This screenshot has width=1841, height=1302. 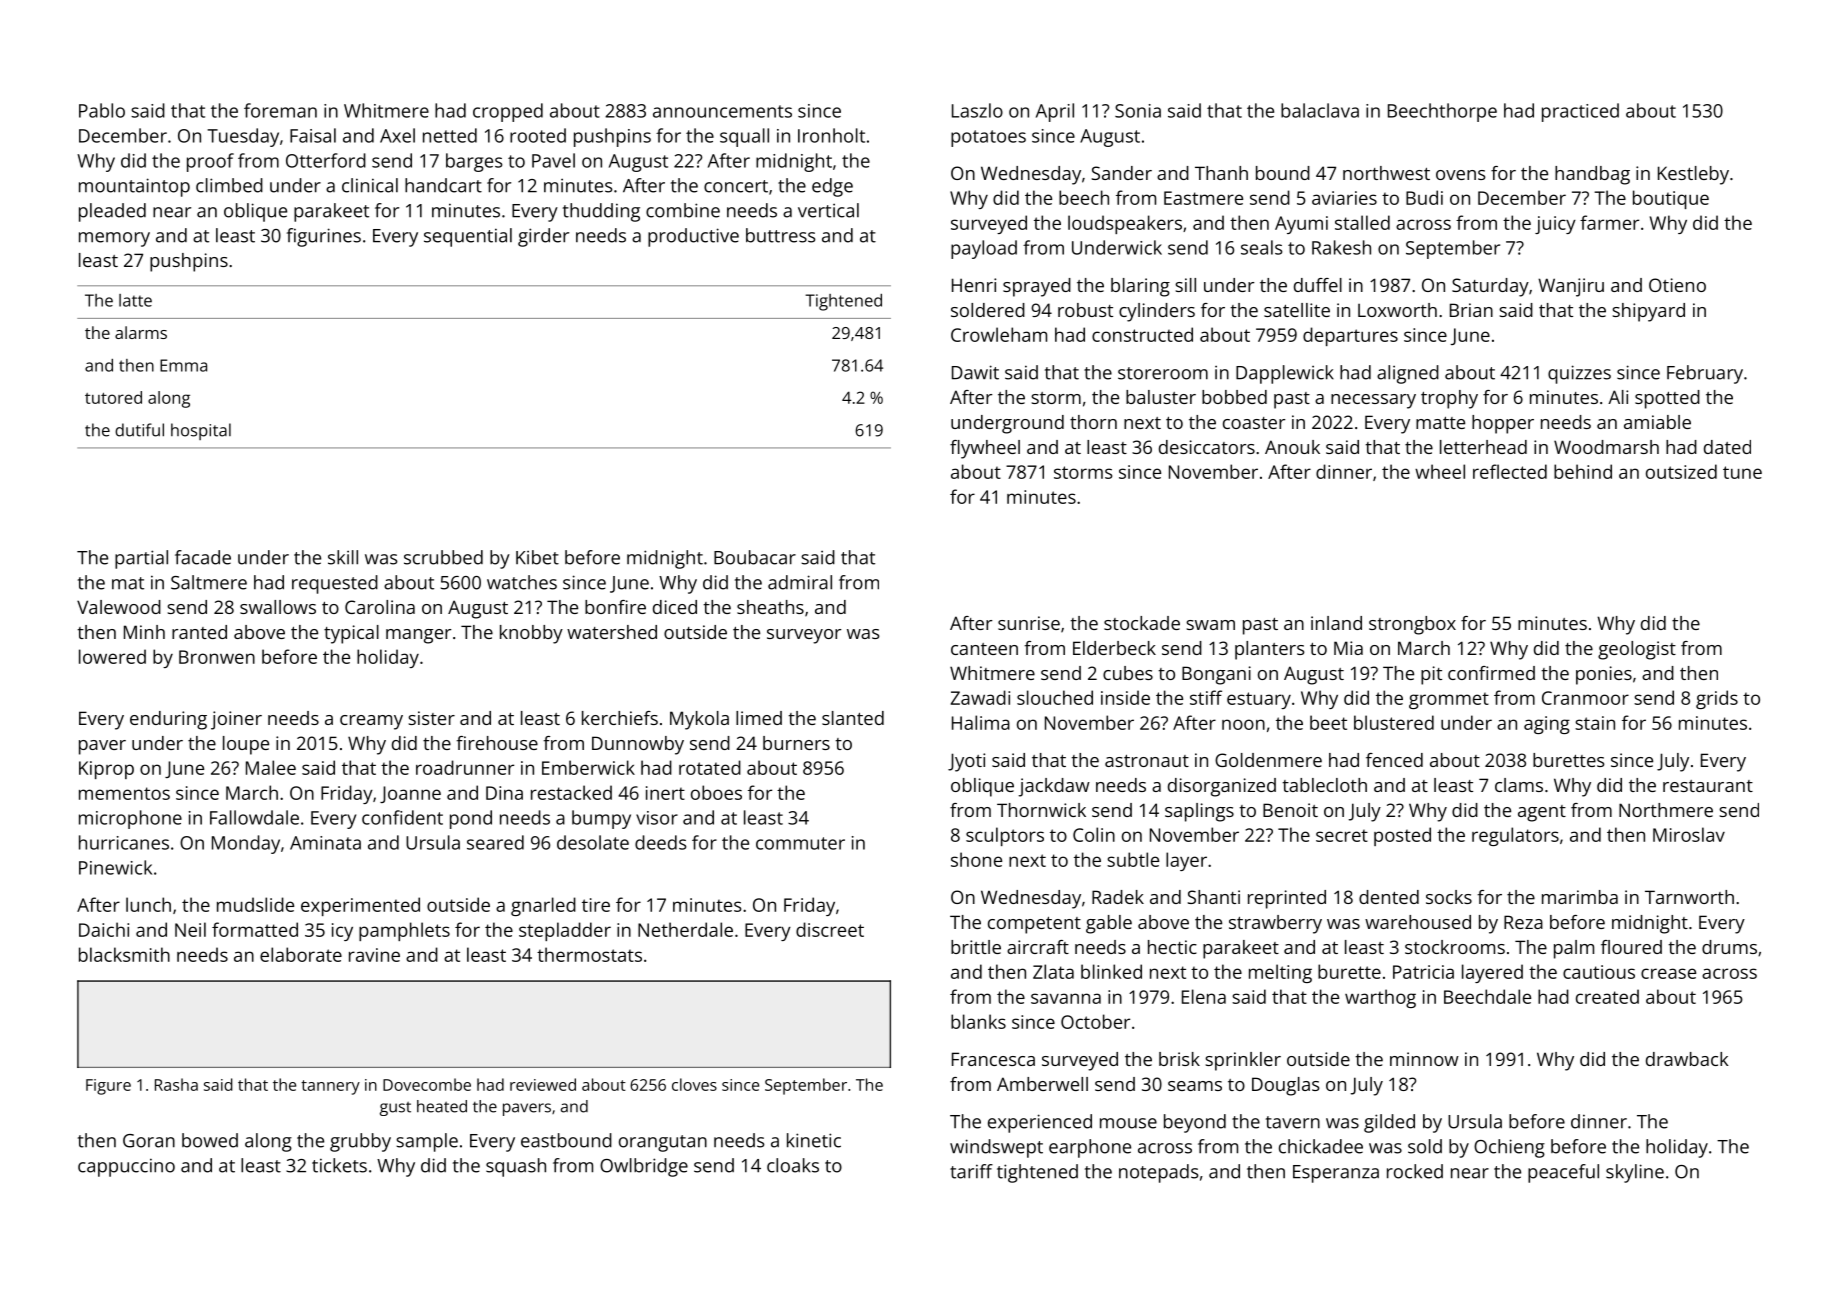 I want to click on announcements, so click(x=722, y=111).
